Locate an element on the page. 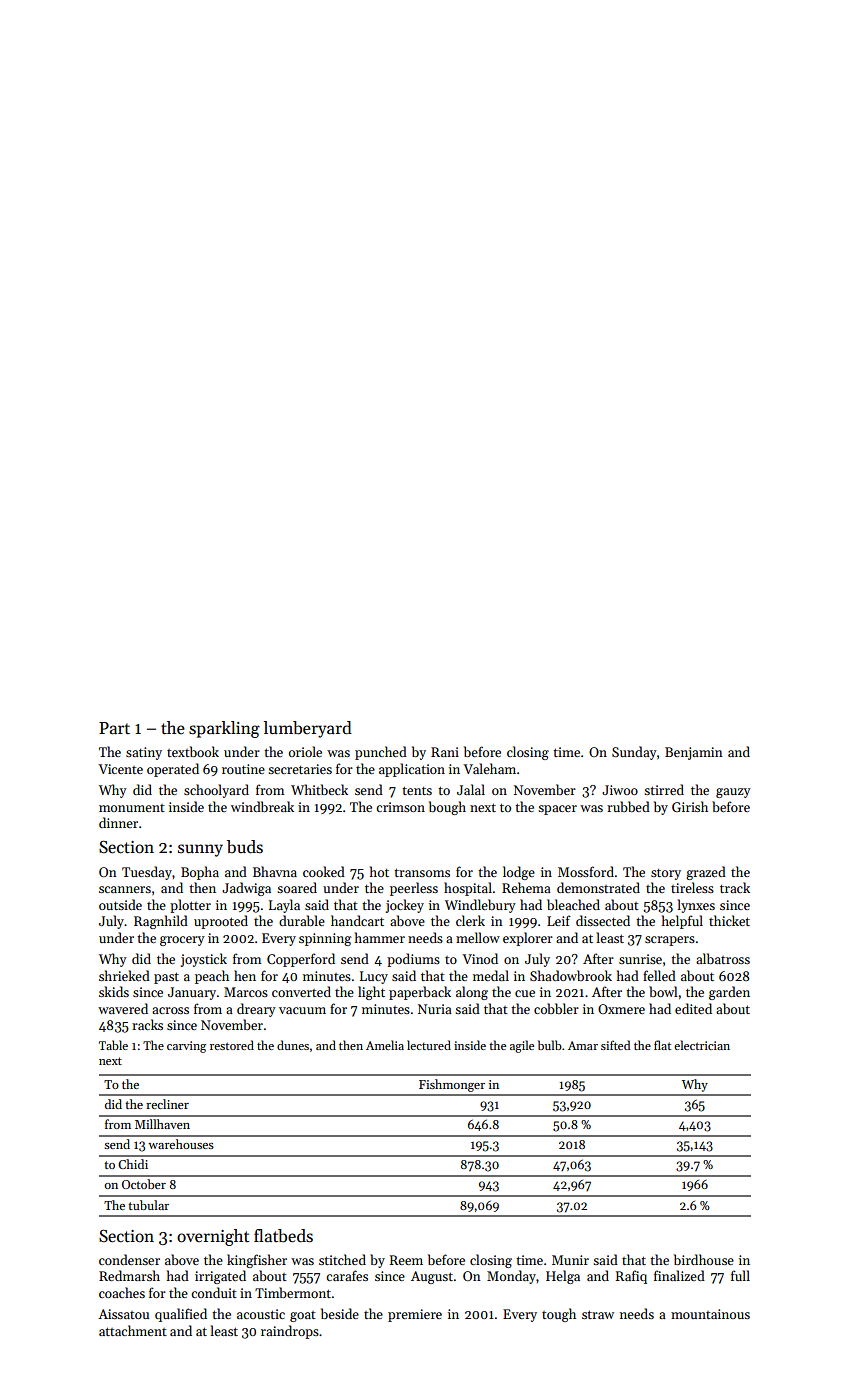 The width and height of the document is (849, 1400). grocery is located at coordinates (182, 941).
